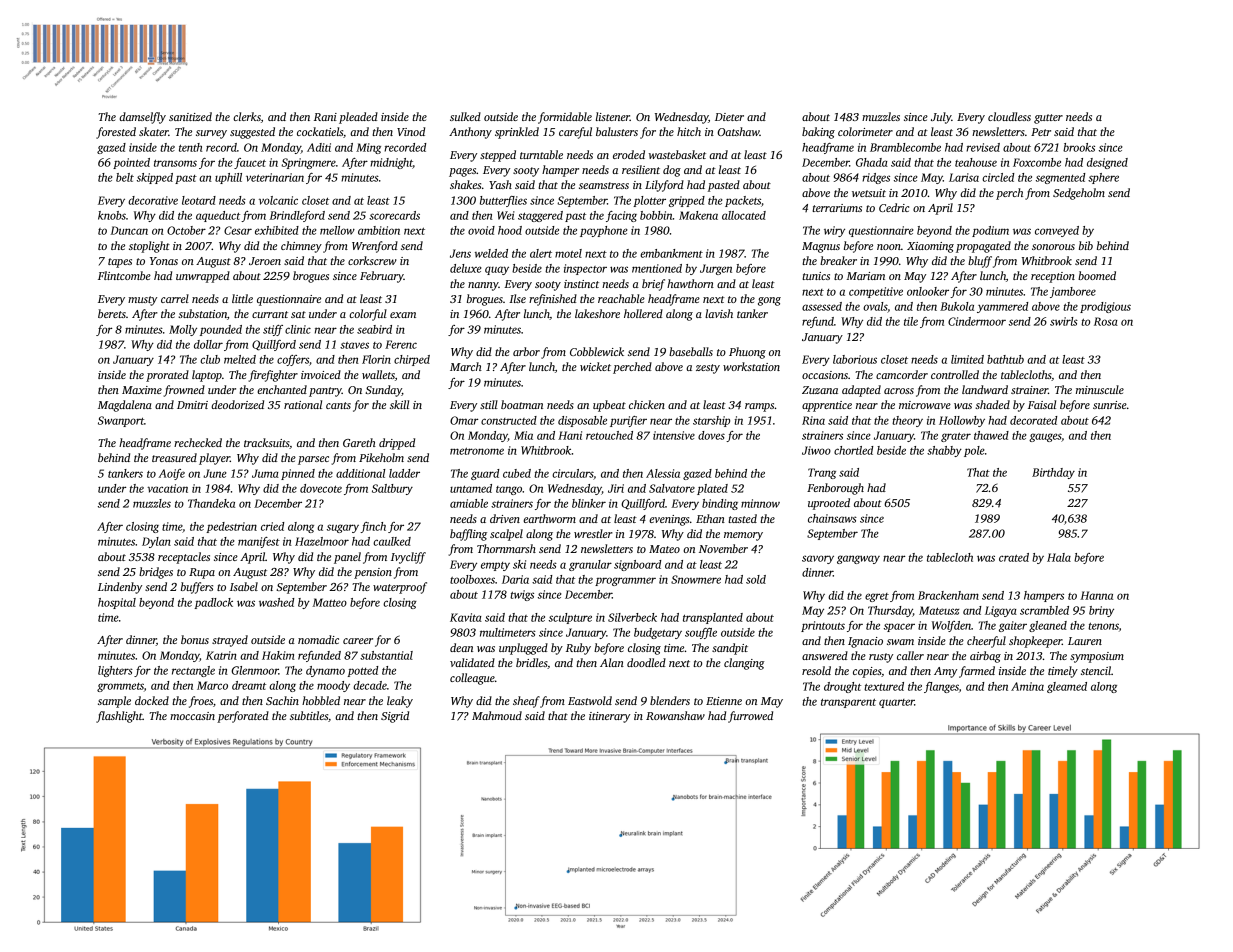 This page has height=952, width=1233. I want to click on damselfly, so click(142, 118).
